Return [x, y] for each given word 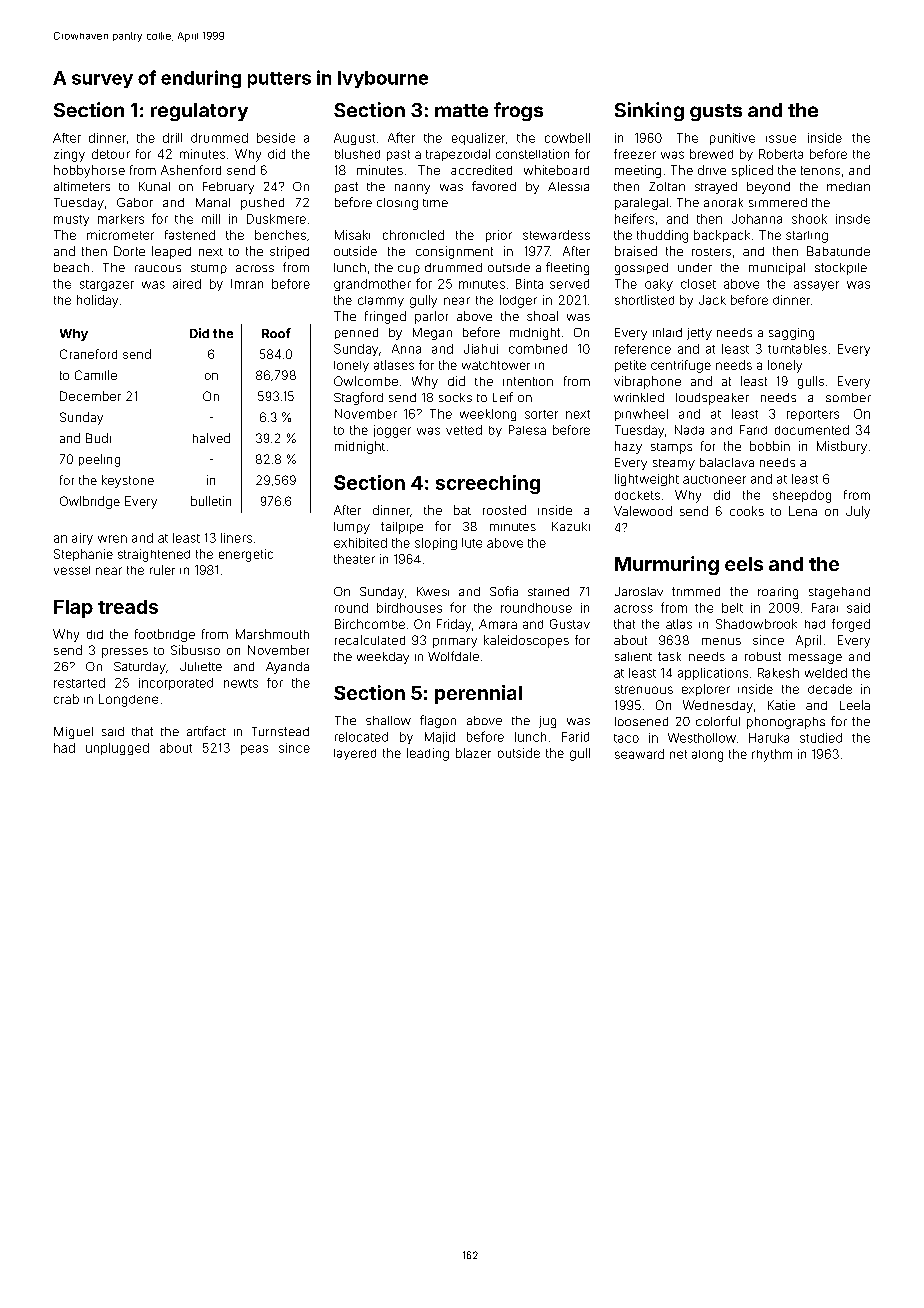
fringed [385, 317]
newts [241, 683]
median [848, 186]
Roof [276, 333]
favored [494, 186]
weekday [383, 658]
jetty [699, 334]
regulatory [199, 112]
